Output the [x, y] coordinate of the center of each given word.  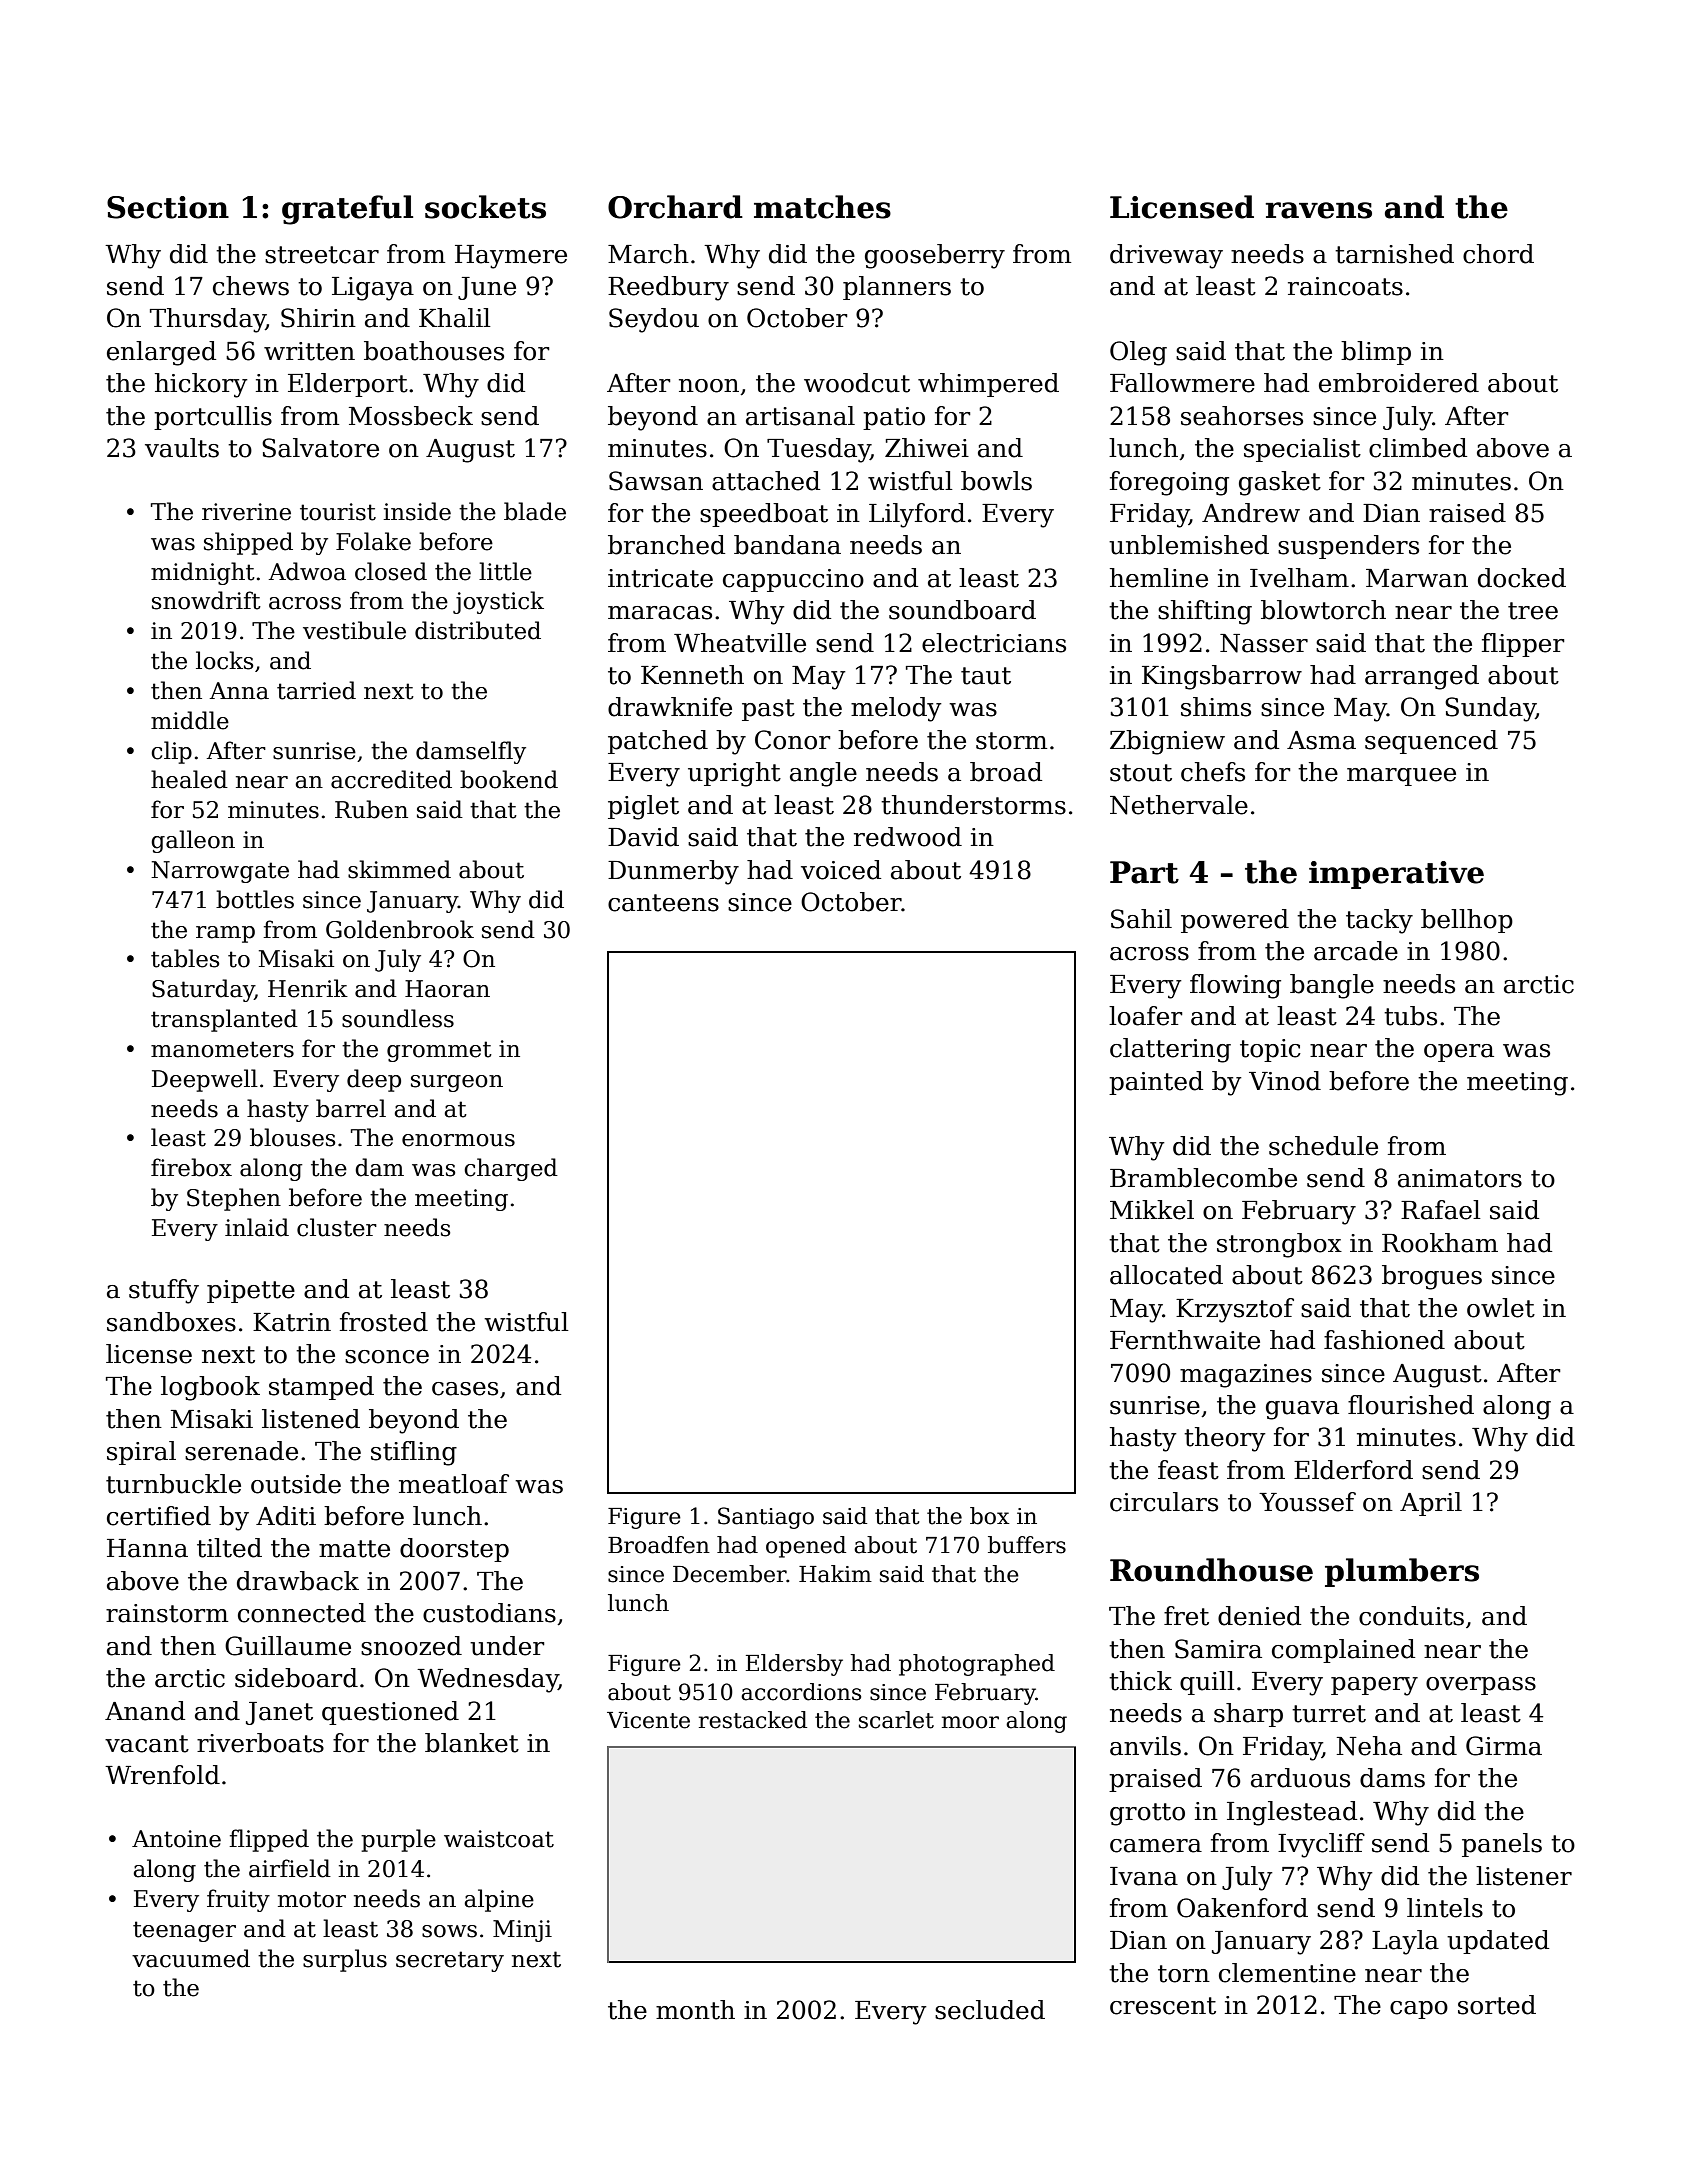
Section [168, 207]
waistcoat [499, 1839]
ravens [1318, 210]
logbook [210, 1388]
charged [511, 1169]
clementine [1287, 1973]
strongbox [1279, 1245]
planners [897, 288]
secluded [990, 2010]
